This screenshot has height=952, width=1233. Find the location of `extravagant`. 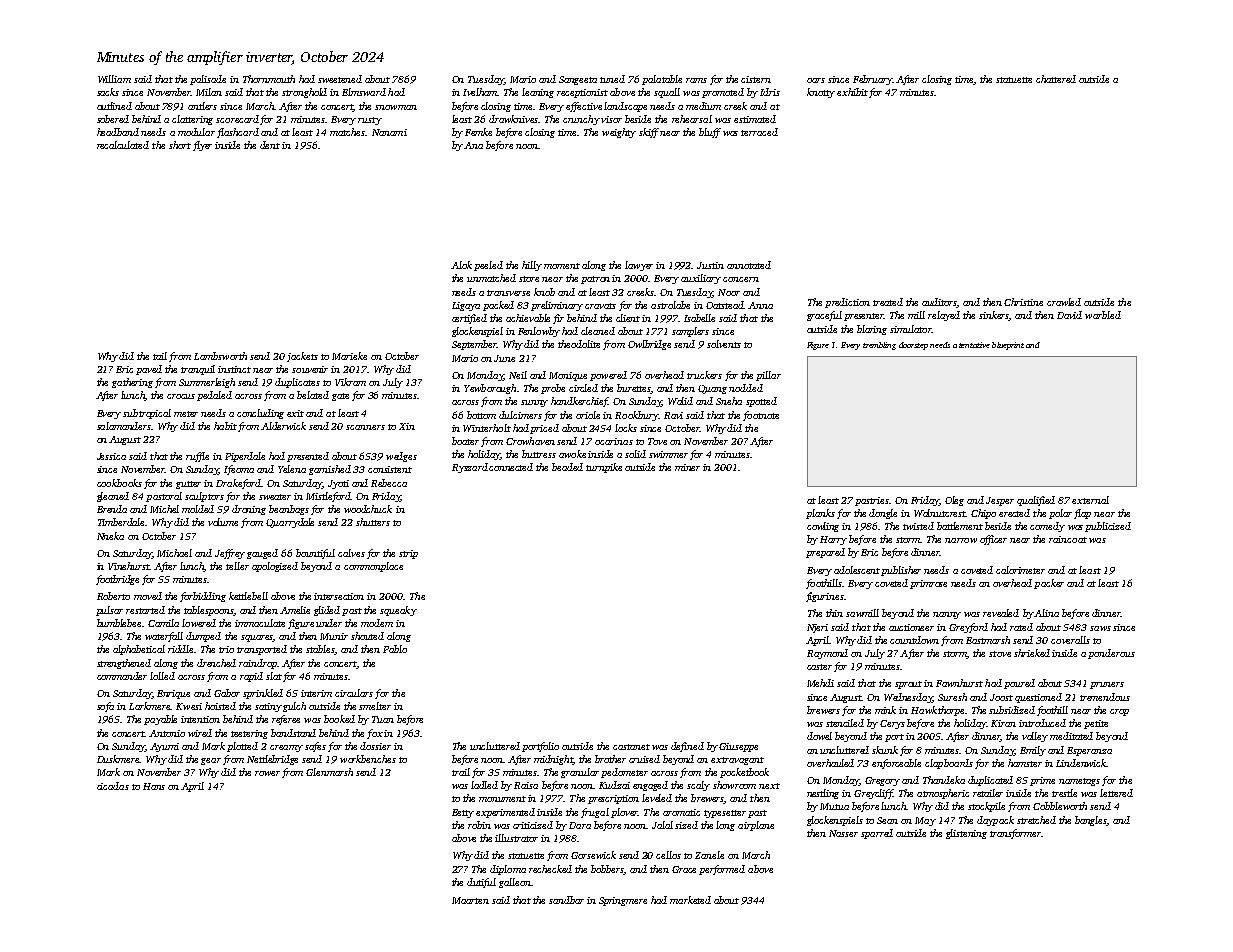

extravagant is located at coordinates (737, 761).
